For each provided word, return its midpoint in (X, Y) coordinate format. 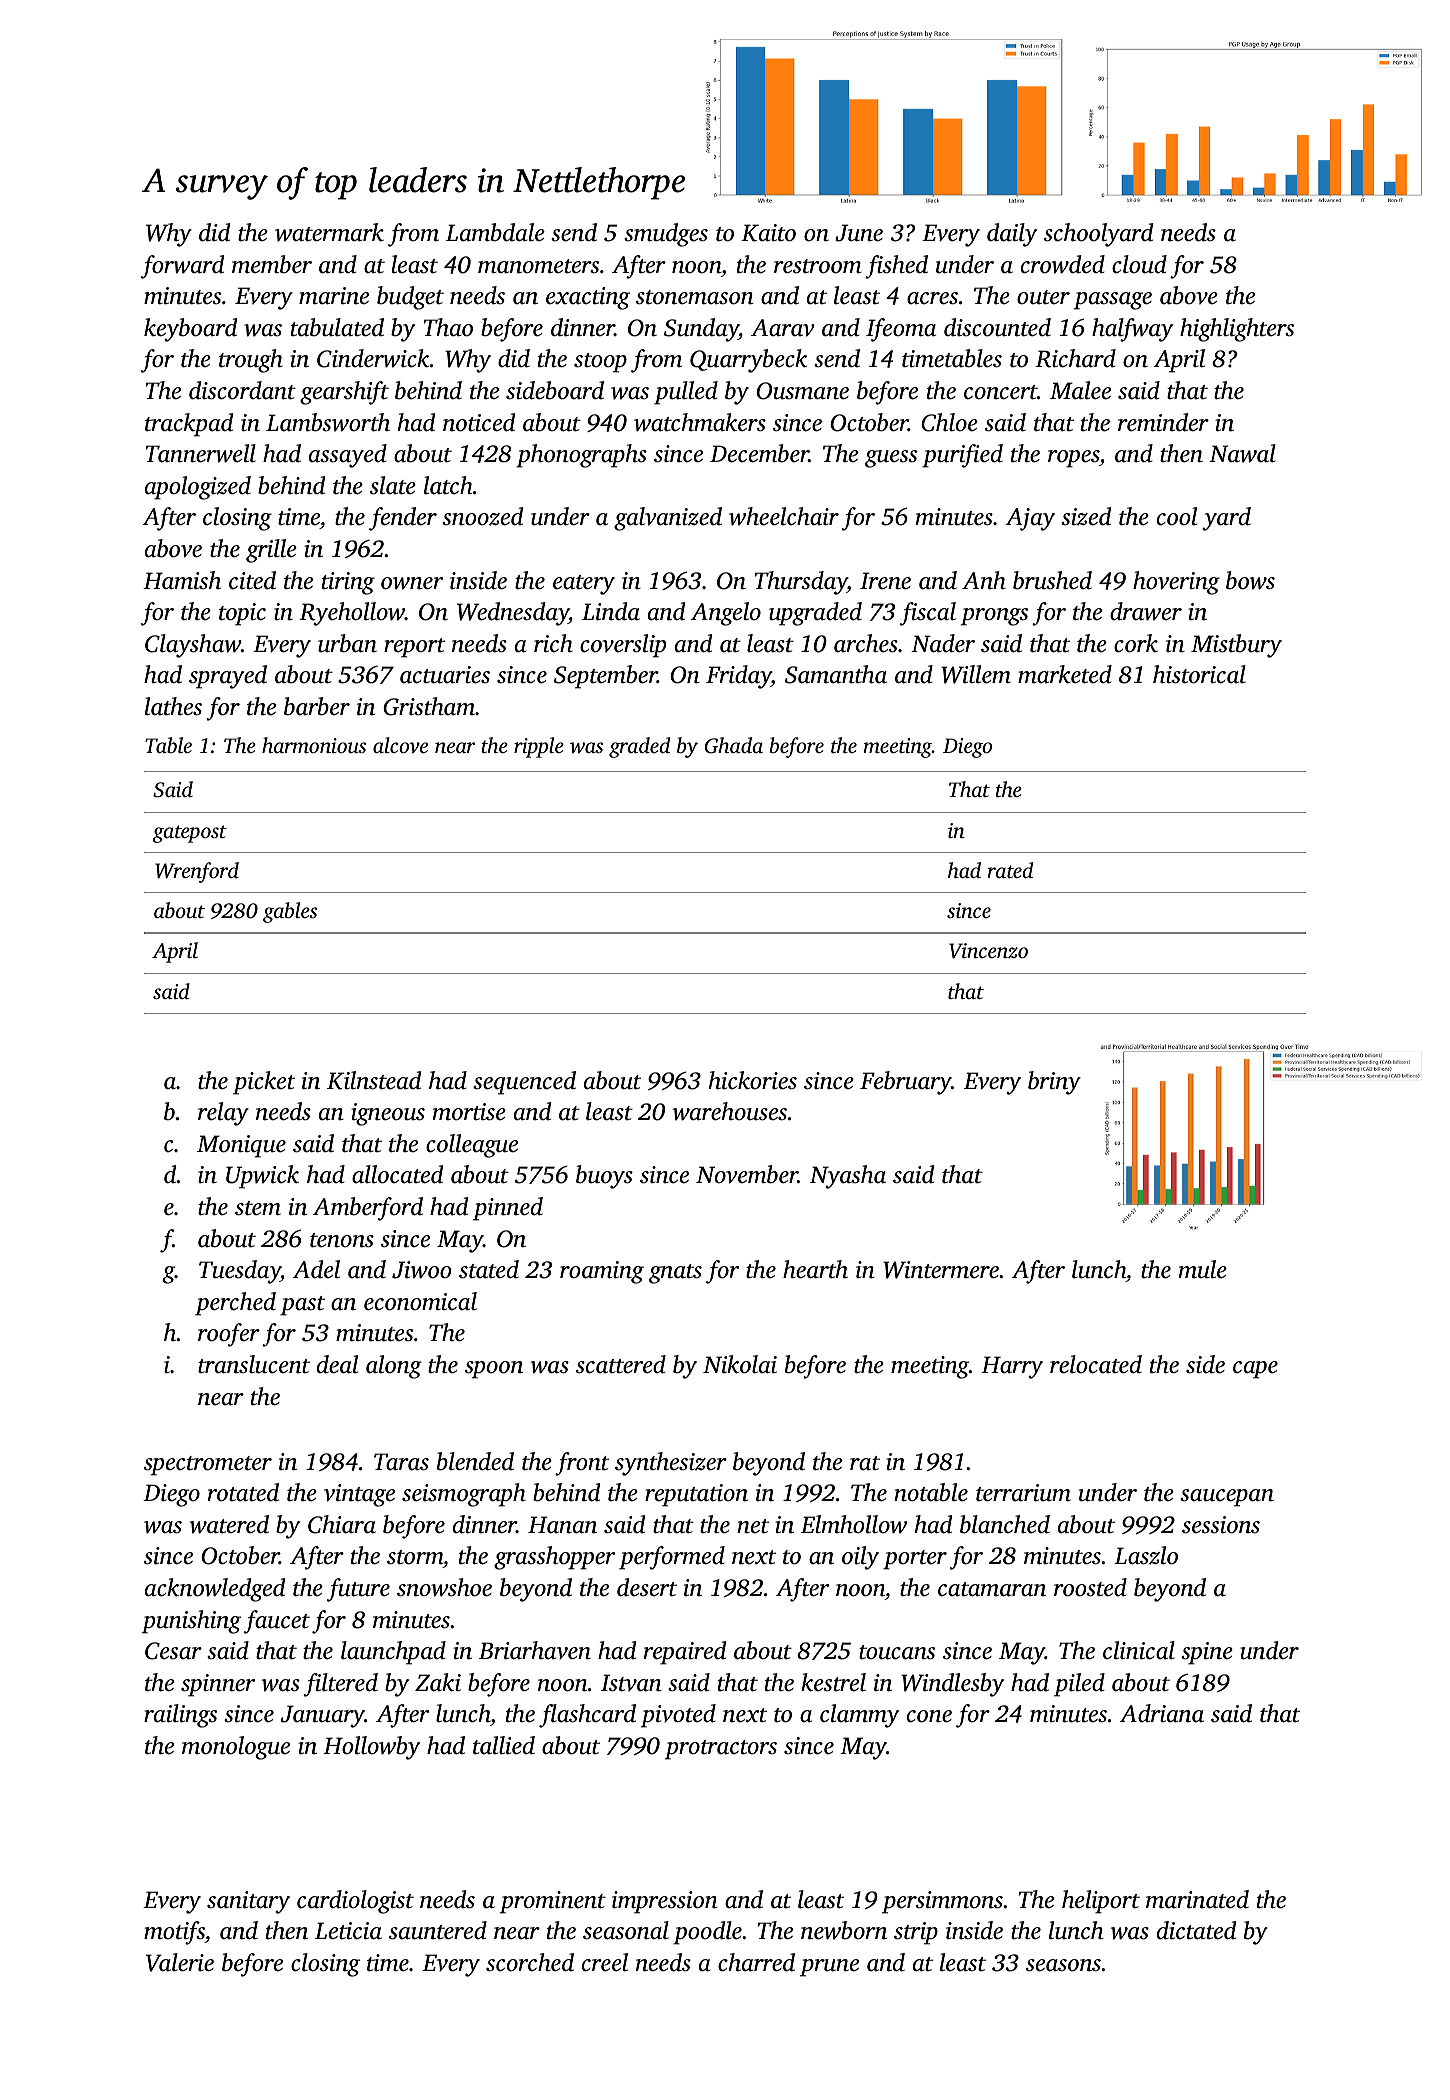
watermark (329, 232)
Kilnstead (374, 1080)
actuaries (445, 675)
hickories (753, 1080)
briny (1054, 1083)
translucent (254, 1364)
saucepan (1227, 1498)
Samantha (836, 674)
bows (1250, 580)
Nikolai (740, 1364)
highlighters (1237, 330)
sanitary (248, 1902)
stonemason (695, 297)
